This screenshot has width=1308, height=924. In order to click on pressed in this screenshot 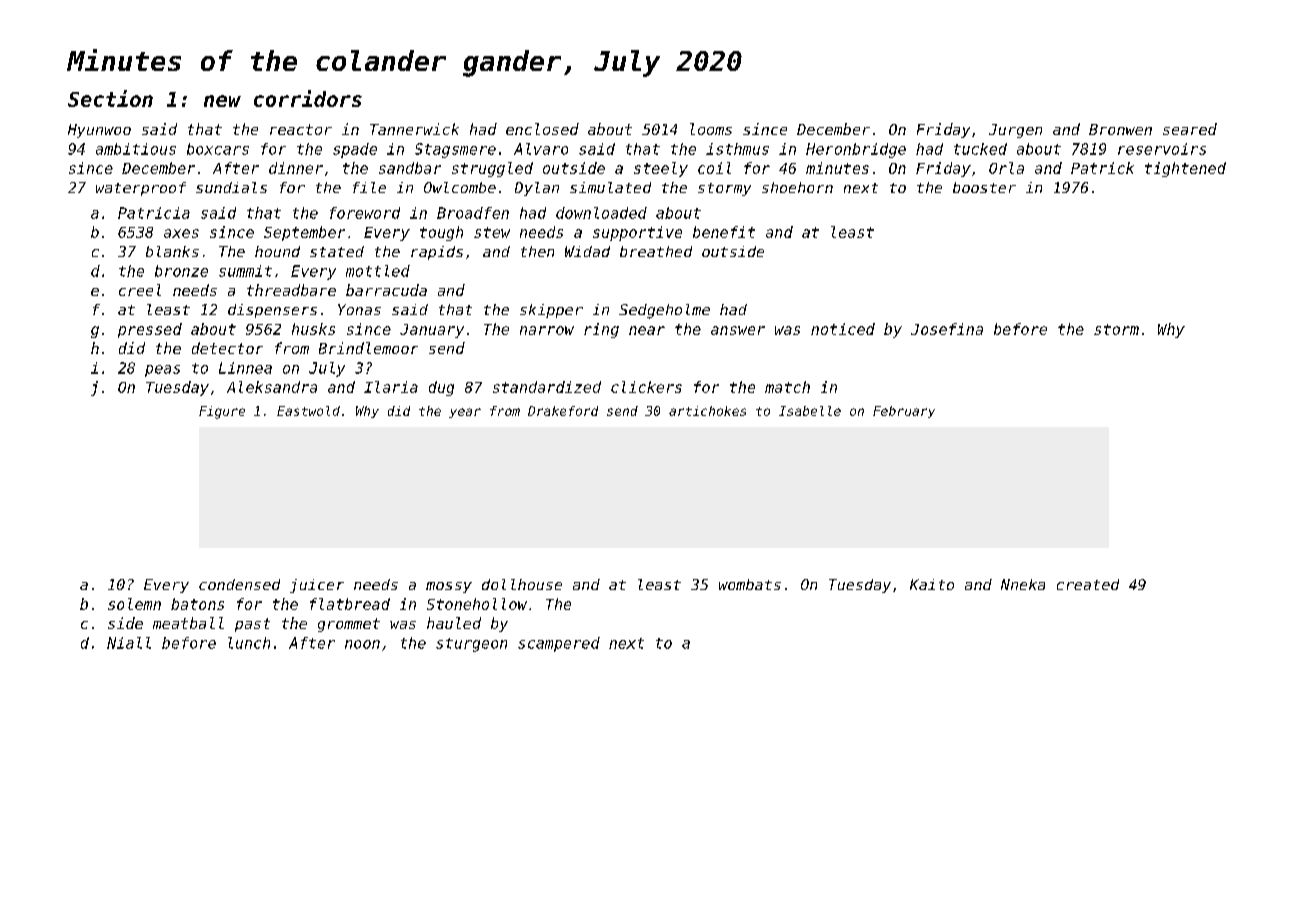, I will do `click(150, 330)`.
